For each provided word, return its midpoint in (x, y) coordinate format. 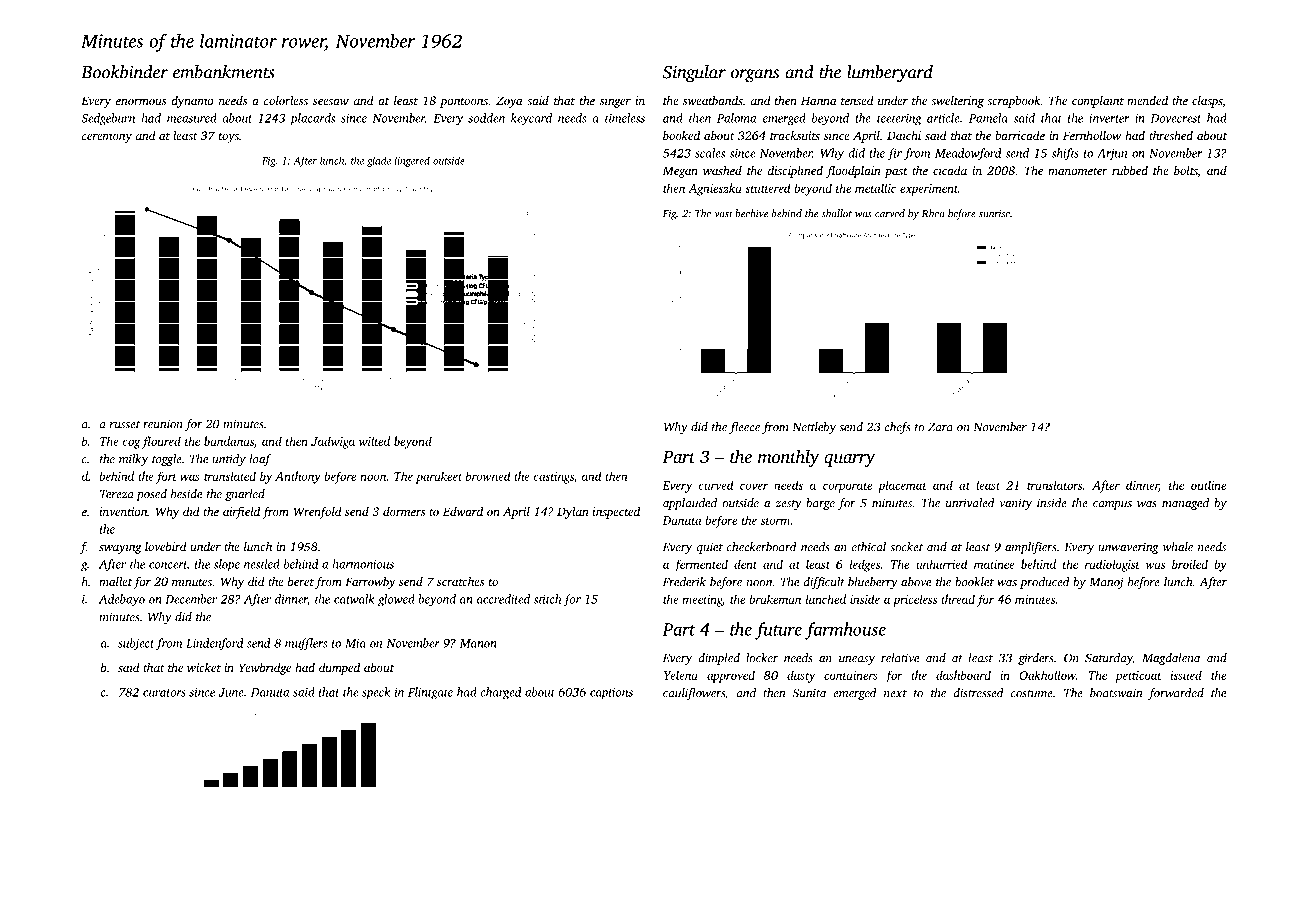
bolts (1186, 171)
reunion (163, 424)
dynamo (192, 101)
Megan (680, 172)
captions (611, 694)
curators (164, 693)
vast (724, 214)
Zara (940, 427)
